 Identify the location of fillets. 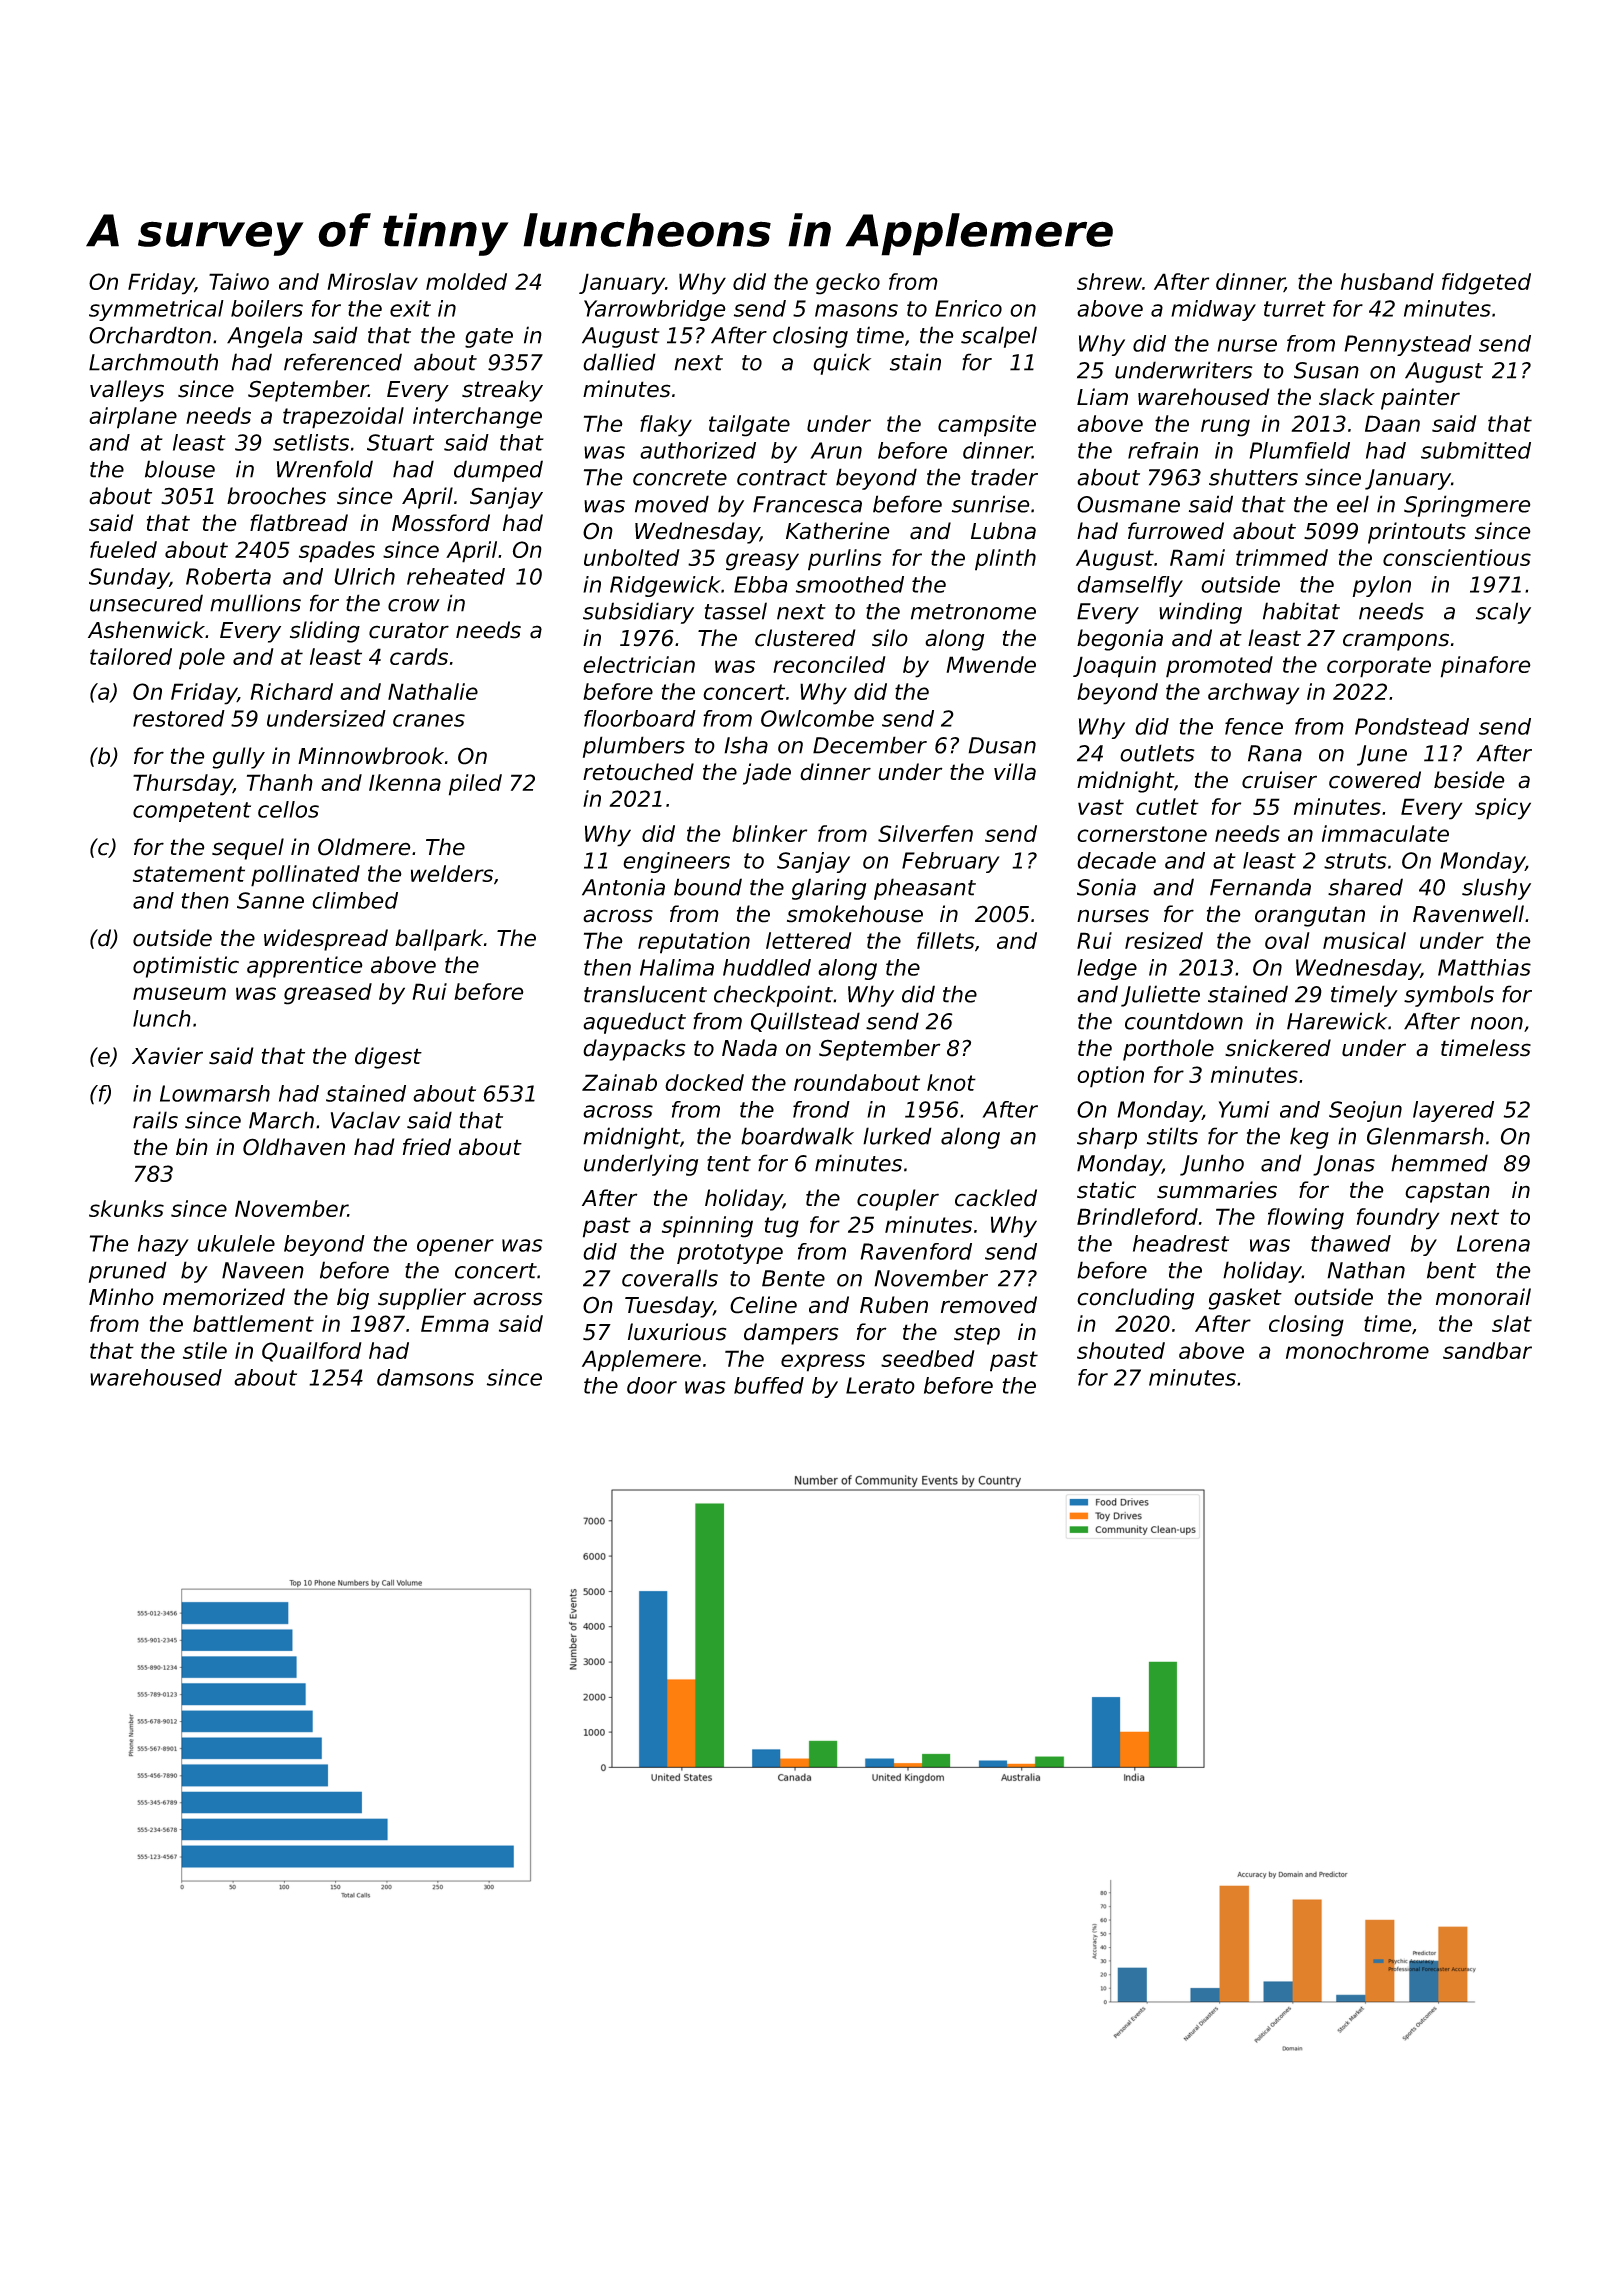
(946, 940).
